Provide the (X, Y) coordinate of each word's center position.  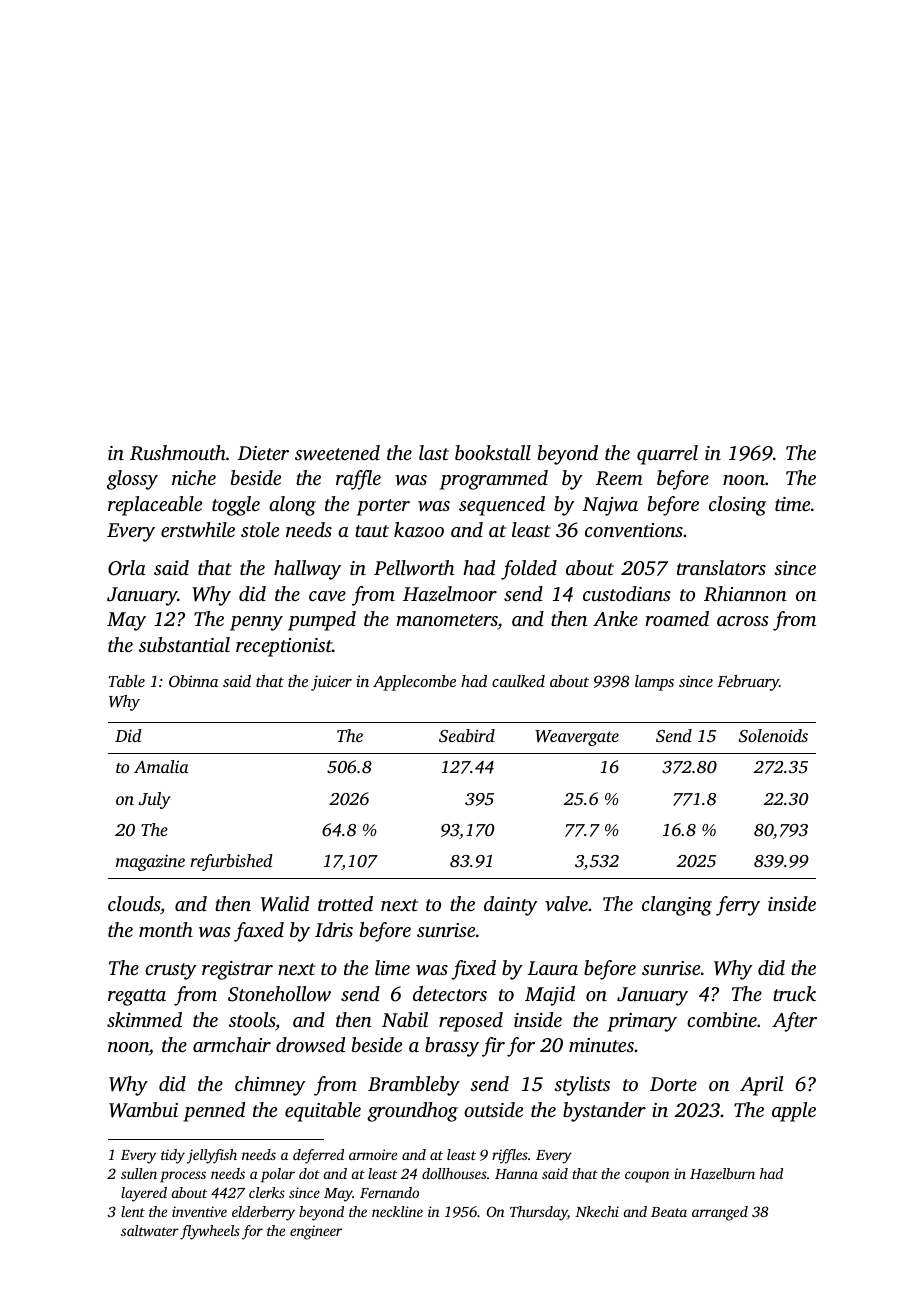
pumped (322, 621)
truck (794, 993)
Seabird (467, 736)
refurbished (231, 862)
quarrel (667, 455)
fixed (473, 970)
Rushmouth (178, 453)
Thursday (538, 1213)
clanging (677, 906)
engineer (316, 1232)
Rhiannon (745, 594)
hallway (307, 570)
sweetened (337, 452)
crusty (171, 971)
